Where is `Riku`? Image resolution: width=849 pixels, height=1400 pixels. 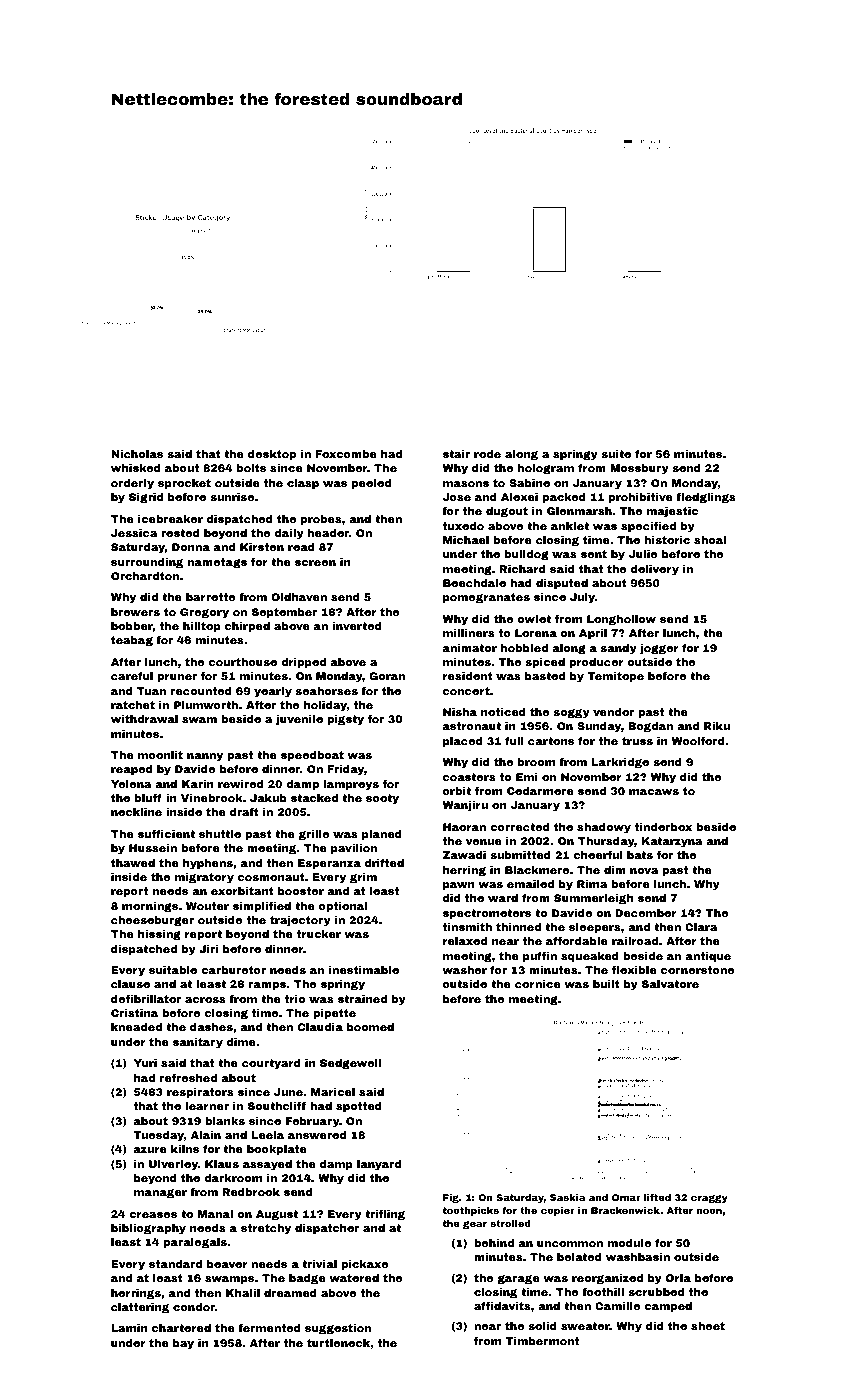
Riku is located at coordinates (717, 726).
